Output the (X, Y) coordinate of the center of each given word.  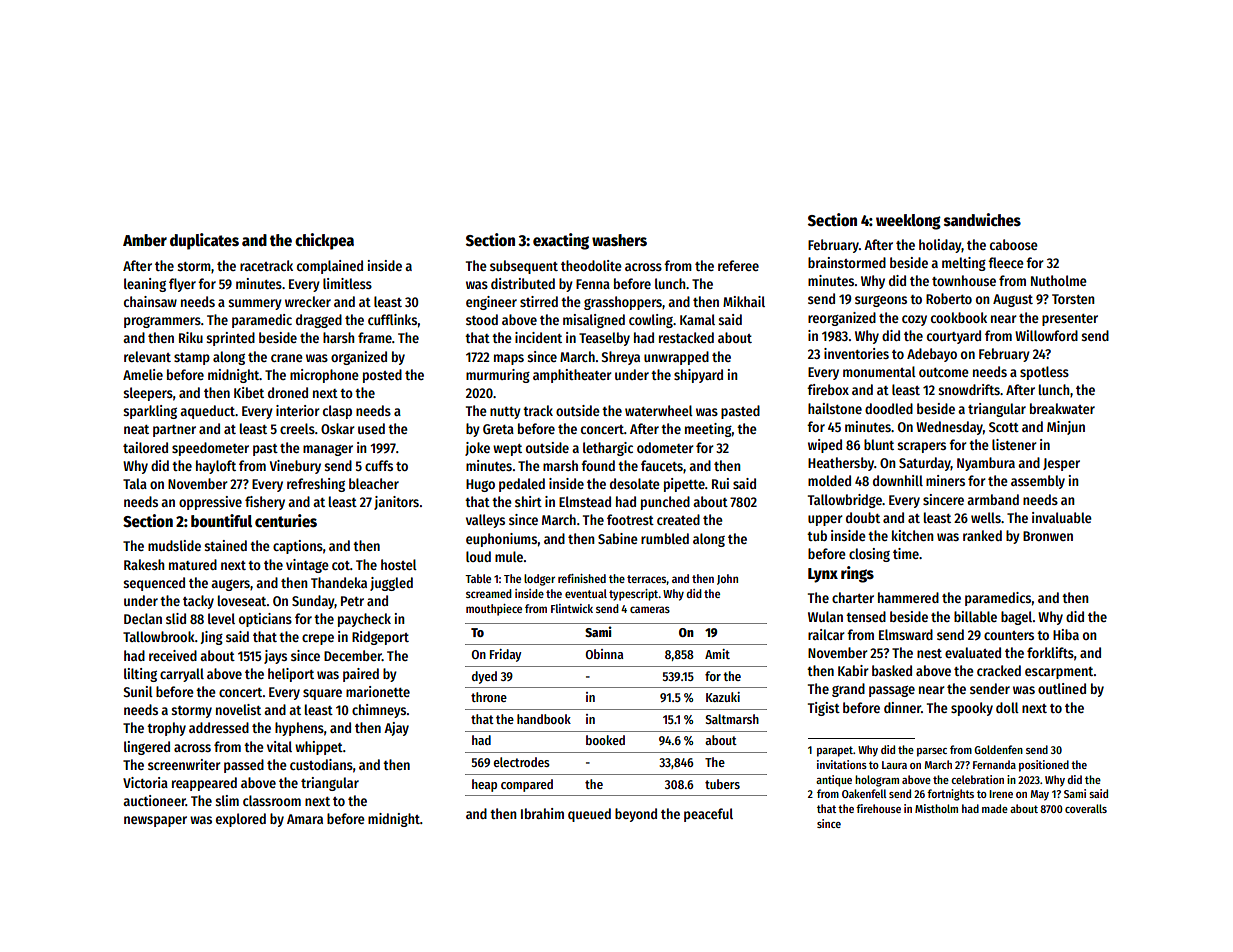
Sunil (138, 691)
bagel (1017, 618)
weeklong (908, 222)
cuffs (379, 465)
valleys (485, 521)
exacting (561, 241)
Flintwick (572, 608)
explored (241, 820)
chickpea (324, 241)
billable (975, 616)
